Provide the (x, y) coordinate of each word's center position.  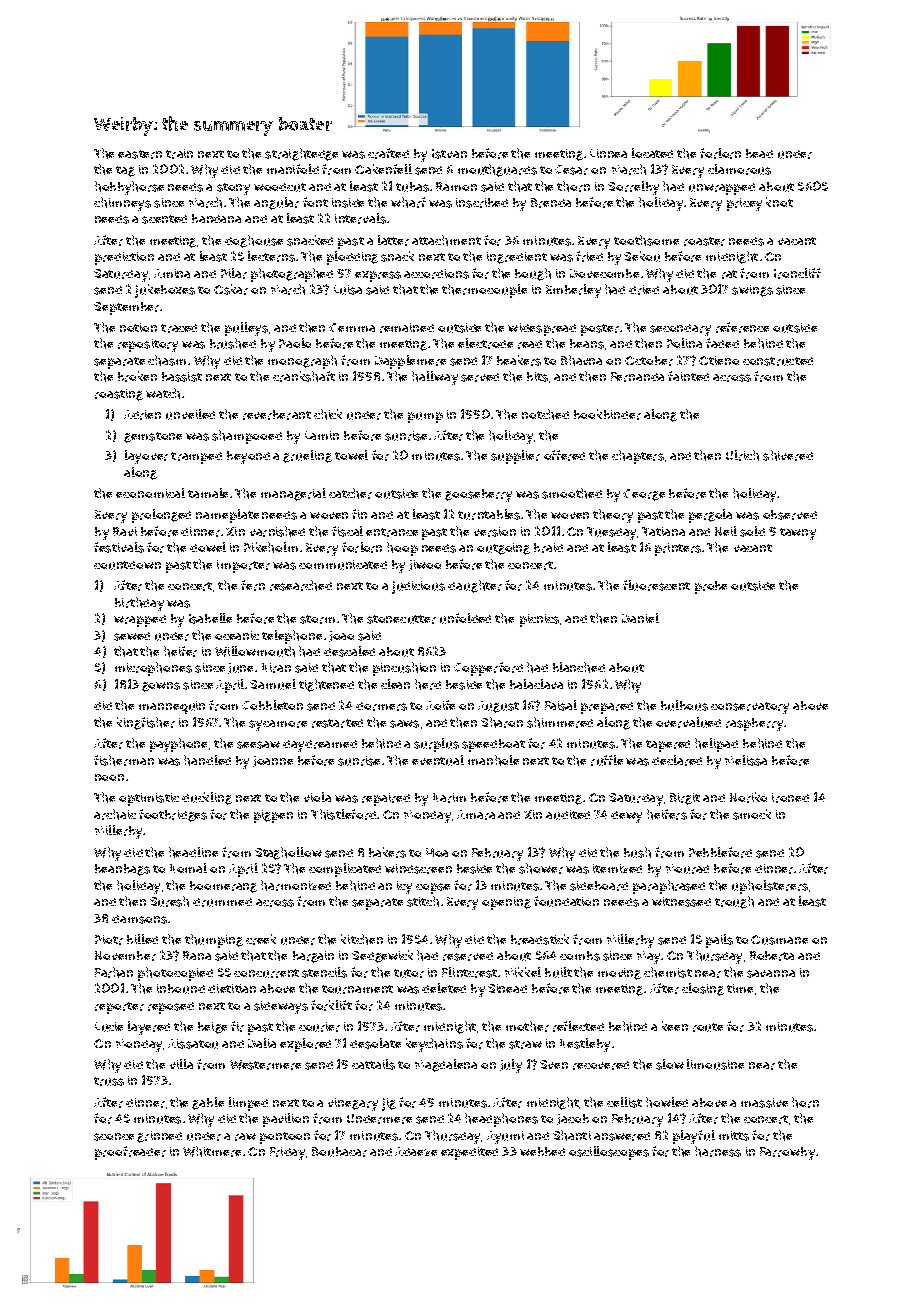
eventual (438, 760)
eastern (140, 154)
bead (759, 153)
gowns (161, 687)
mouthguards (497, 170)
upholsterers (770, 887)
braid (548, 548)
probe (711, 587)
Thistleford (343, 814)
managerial (293, 494)
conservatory (750, 708)
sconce (114, 1137)
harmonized (296, 885)
